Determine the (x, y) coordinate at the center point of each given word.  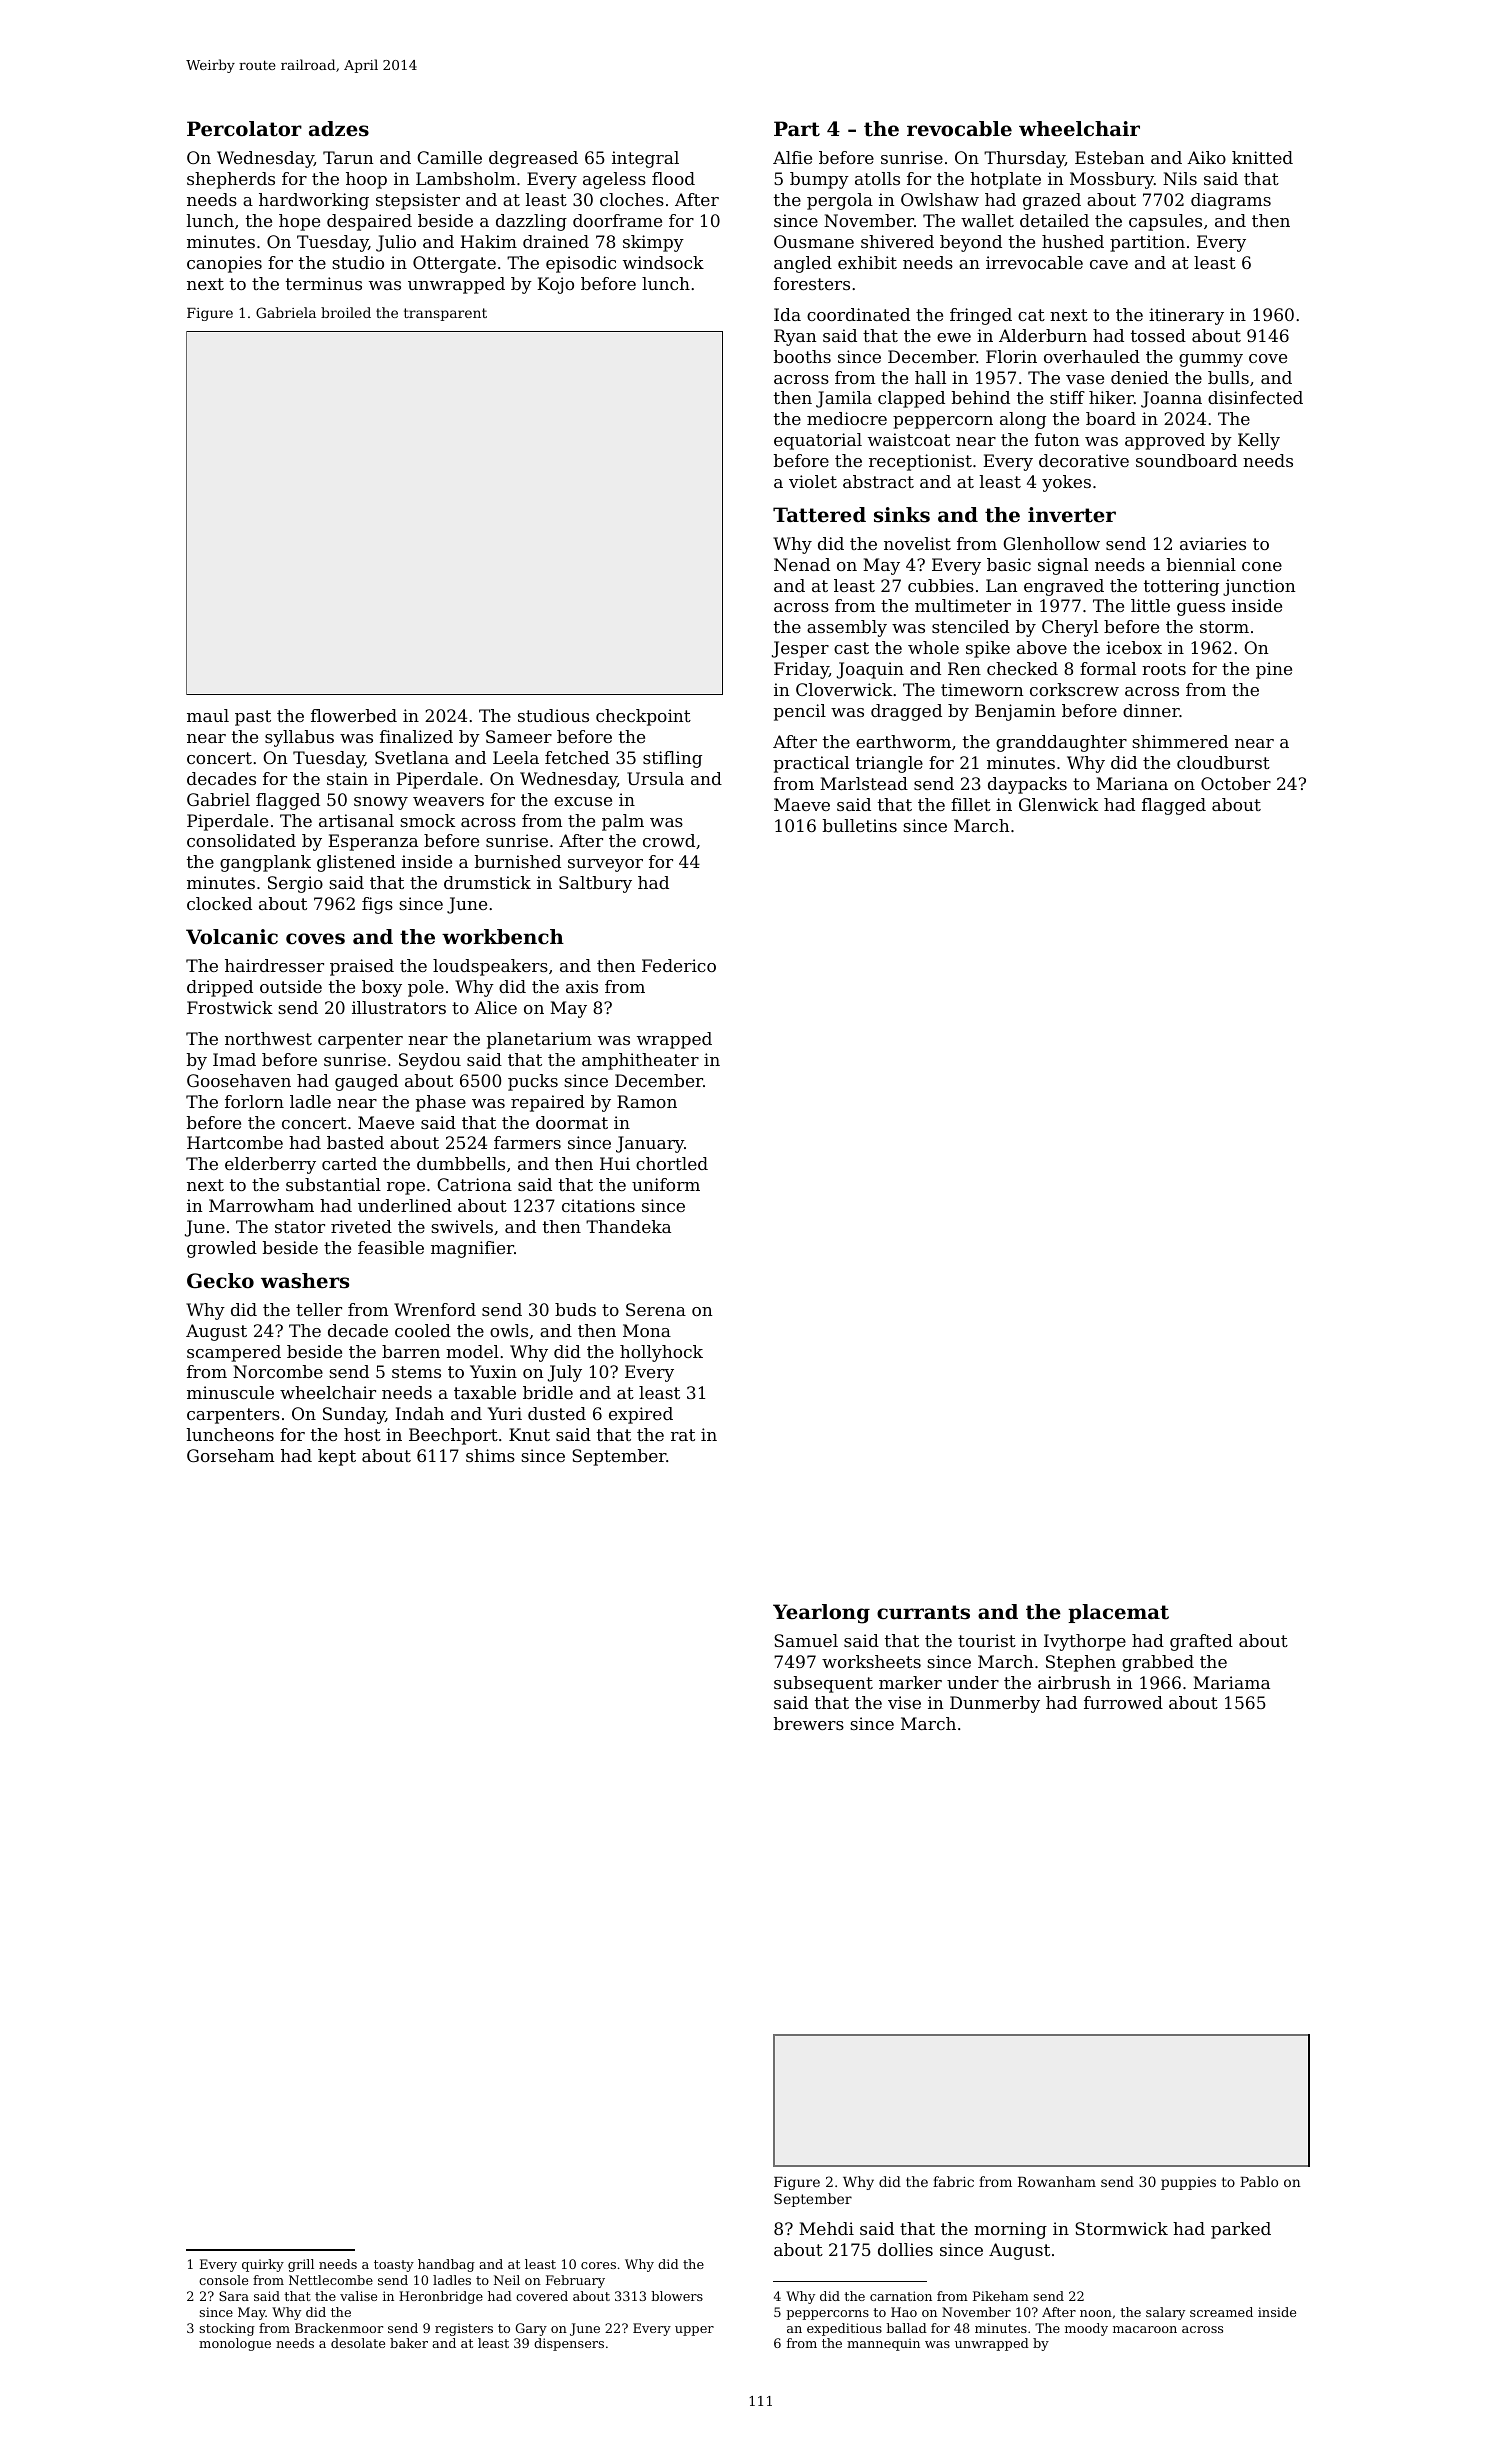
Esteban (1109, 157)
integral (645, 159)
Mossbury (1112, 180)
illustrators (399, 1007)
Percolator (244, 129)
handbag (446, 2265)
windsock (663, 262)
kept (337, 1457)
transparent (445, 314)
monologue (235, 2344)
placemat (1118, 1613)
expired (641, 1415)
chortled (672, 1163)
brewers (809, 1723)
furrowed (1123, 1702)
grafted (1201, 1642)
